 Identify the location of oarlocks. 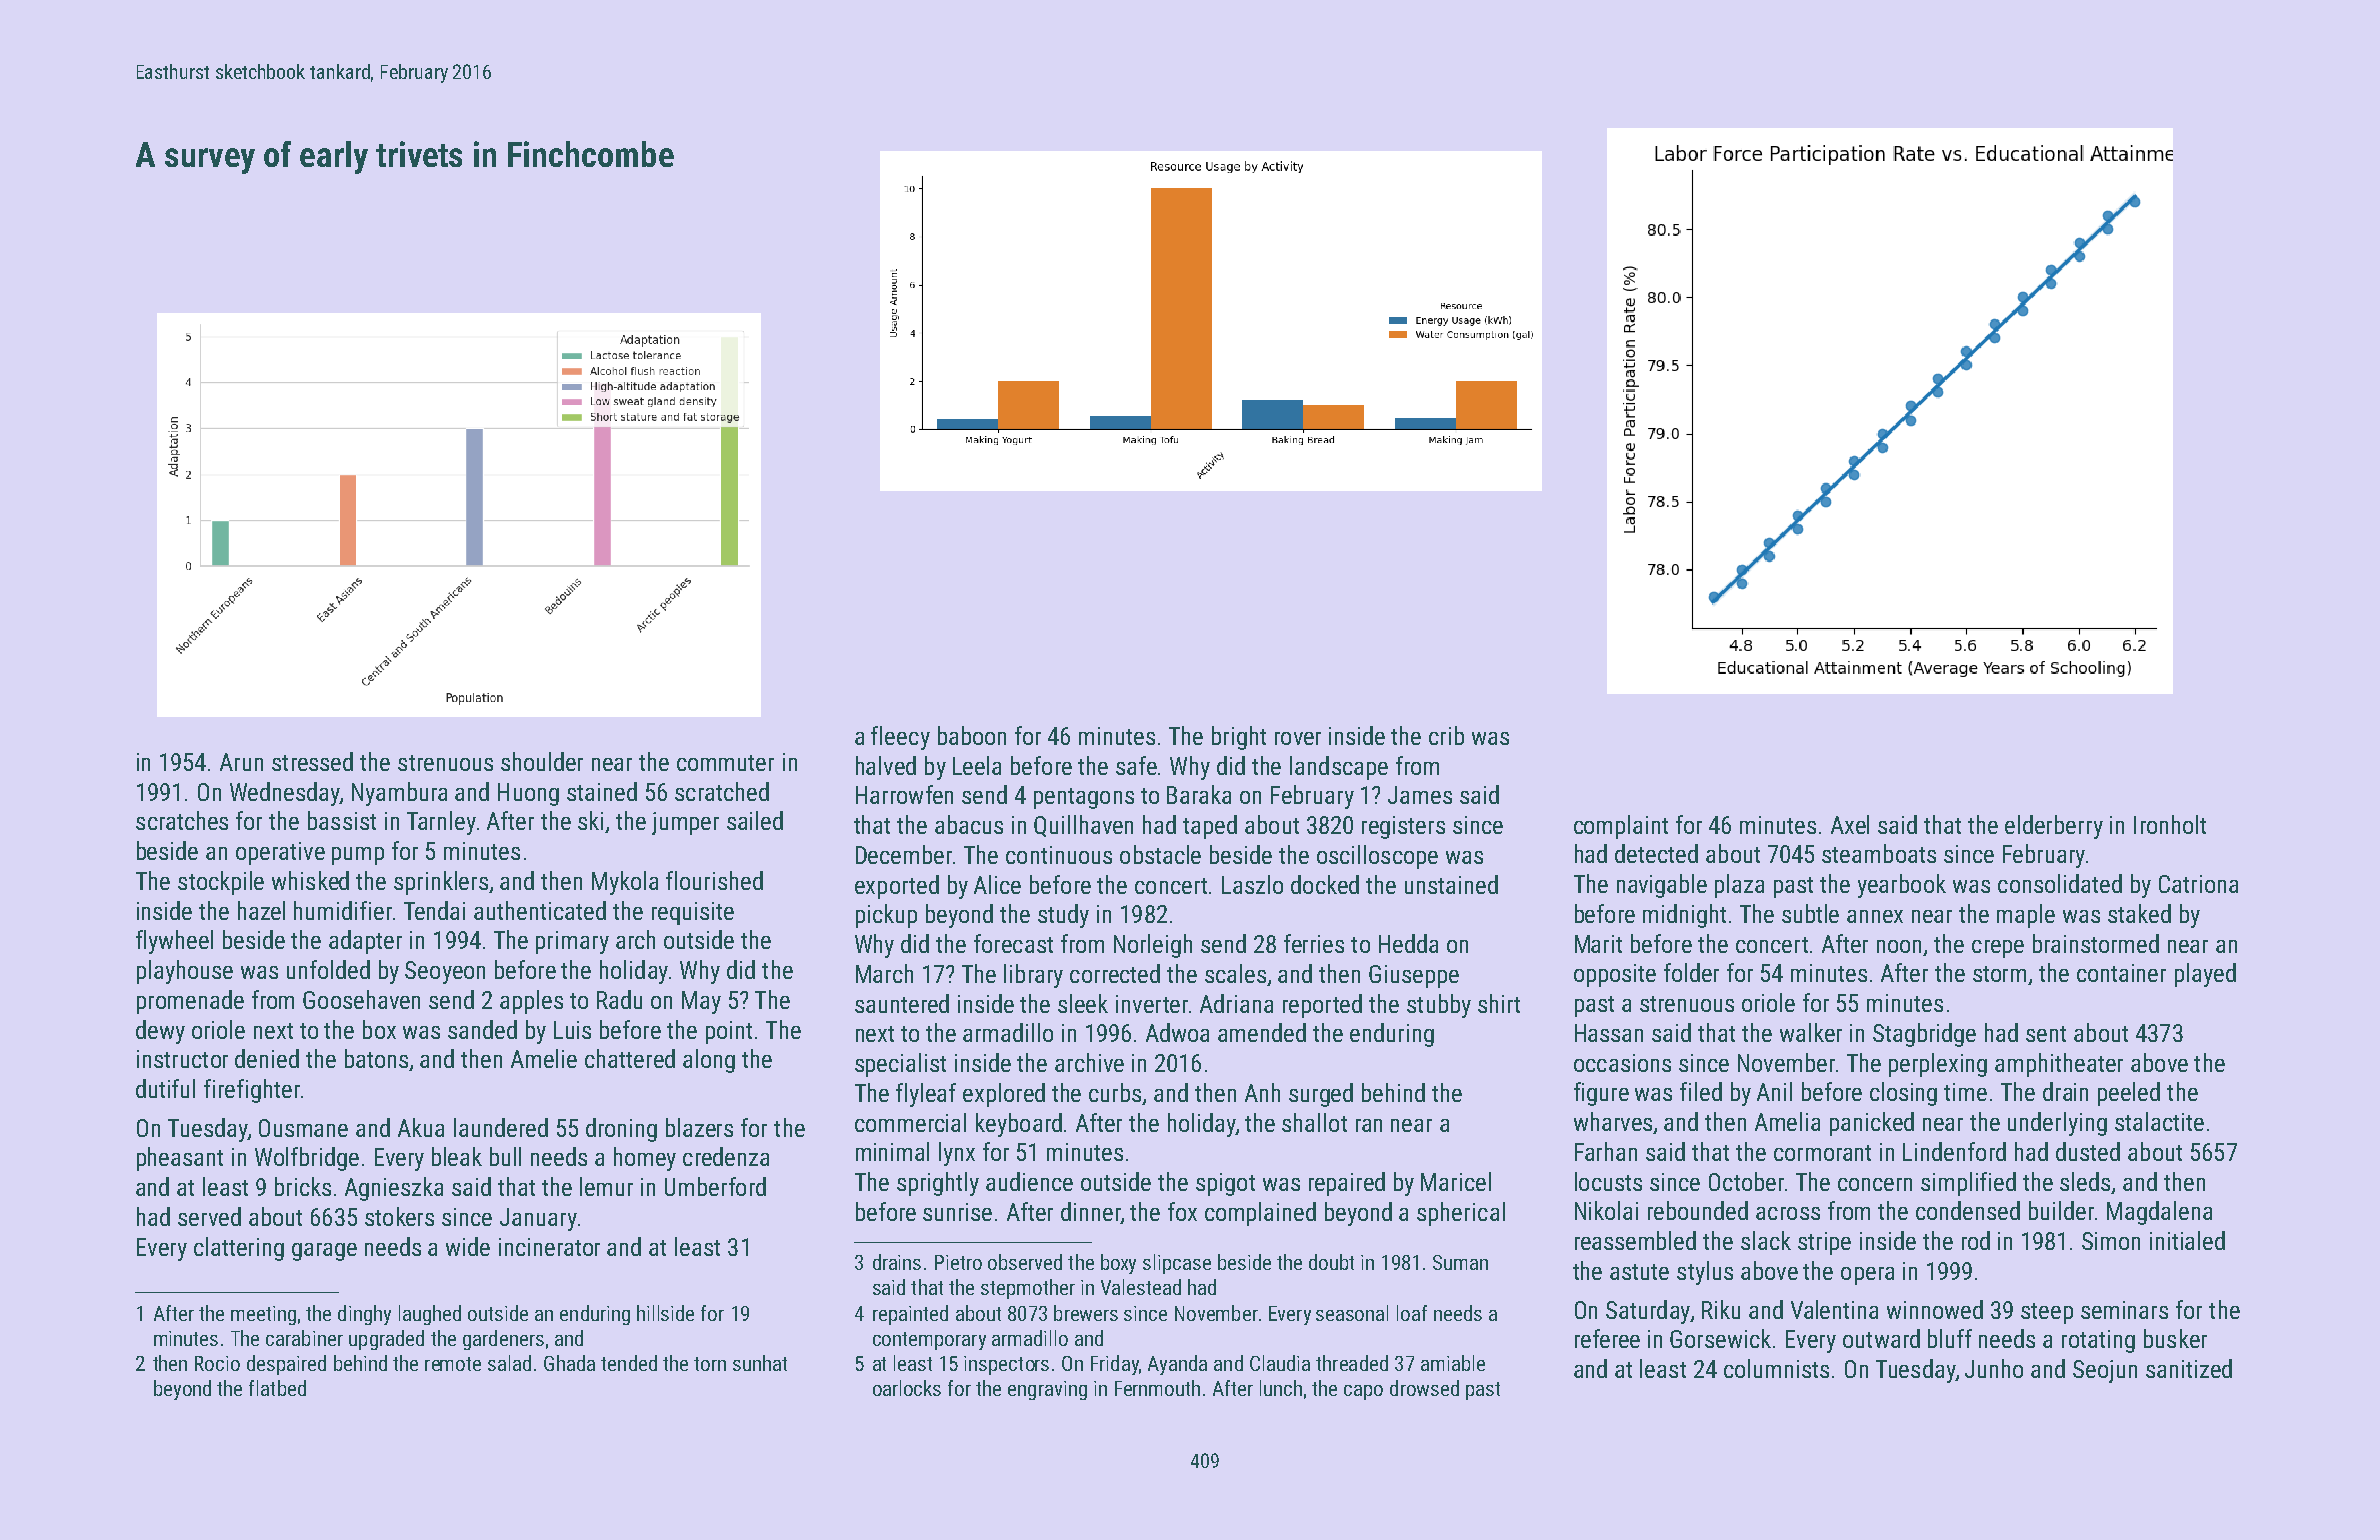
(907, 1388).
